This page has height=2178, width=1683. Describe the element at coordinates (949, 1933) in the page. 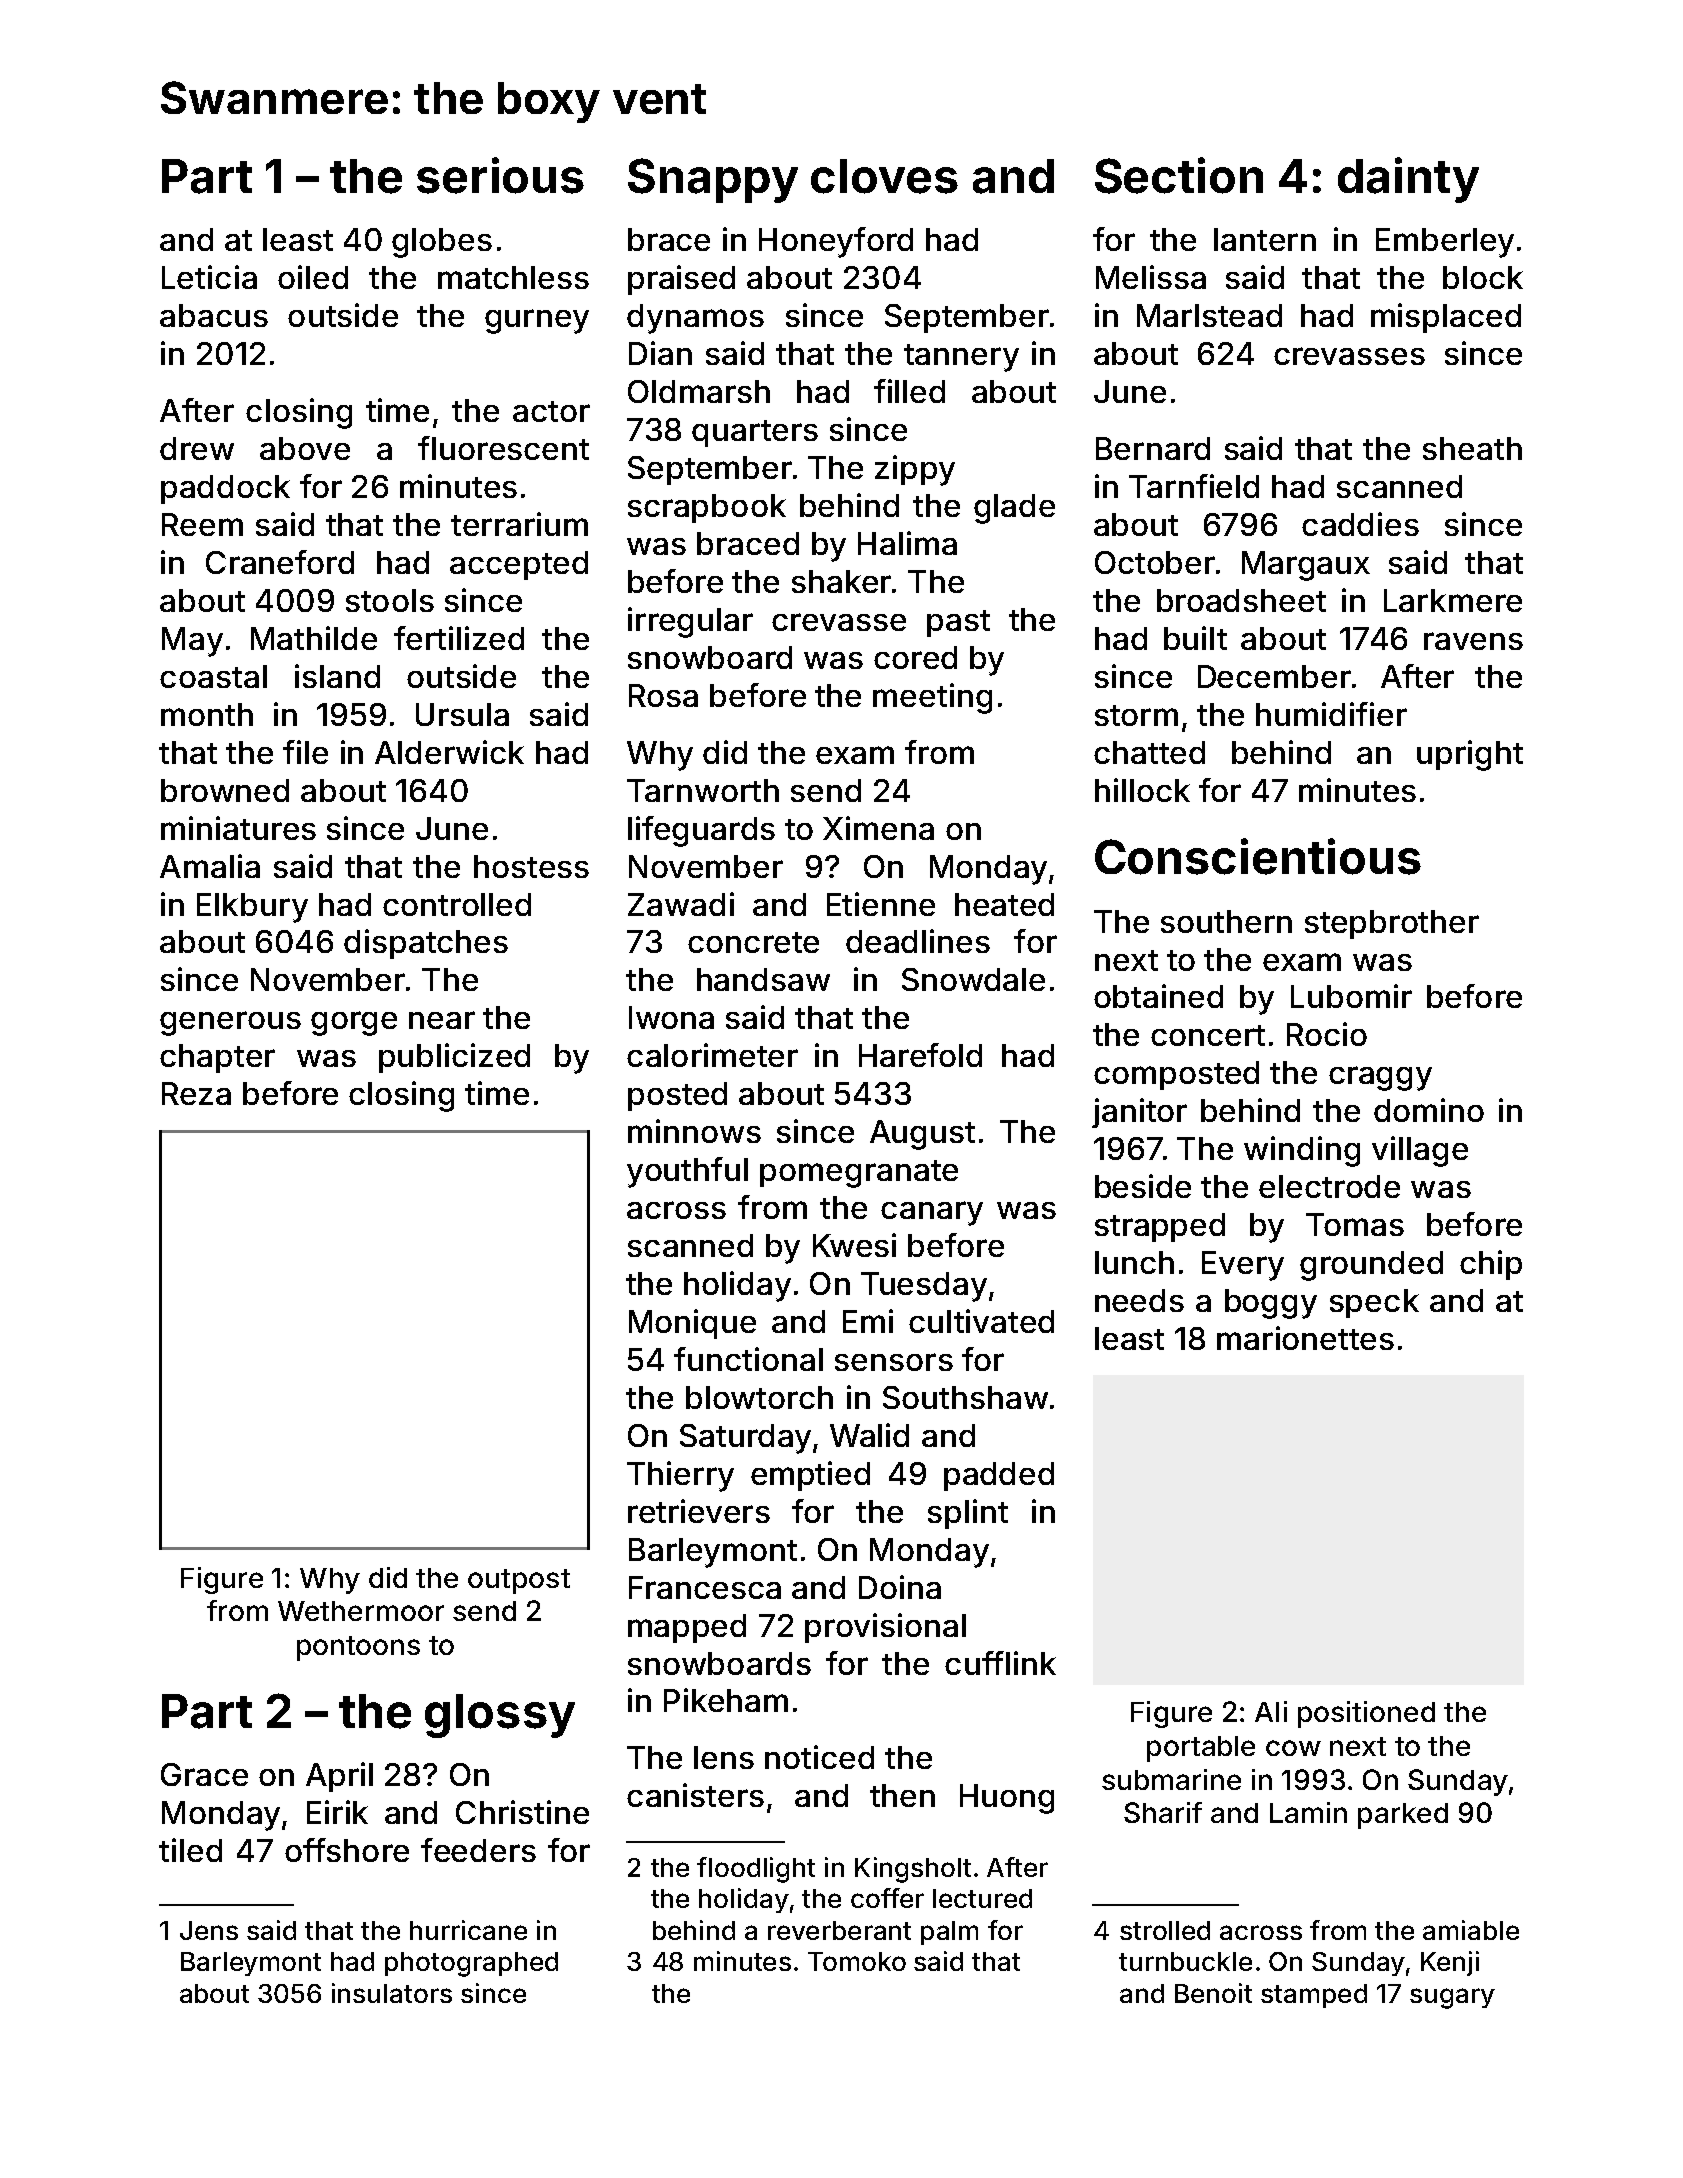

I see `palm` at that location.
